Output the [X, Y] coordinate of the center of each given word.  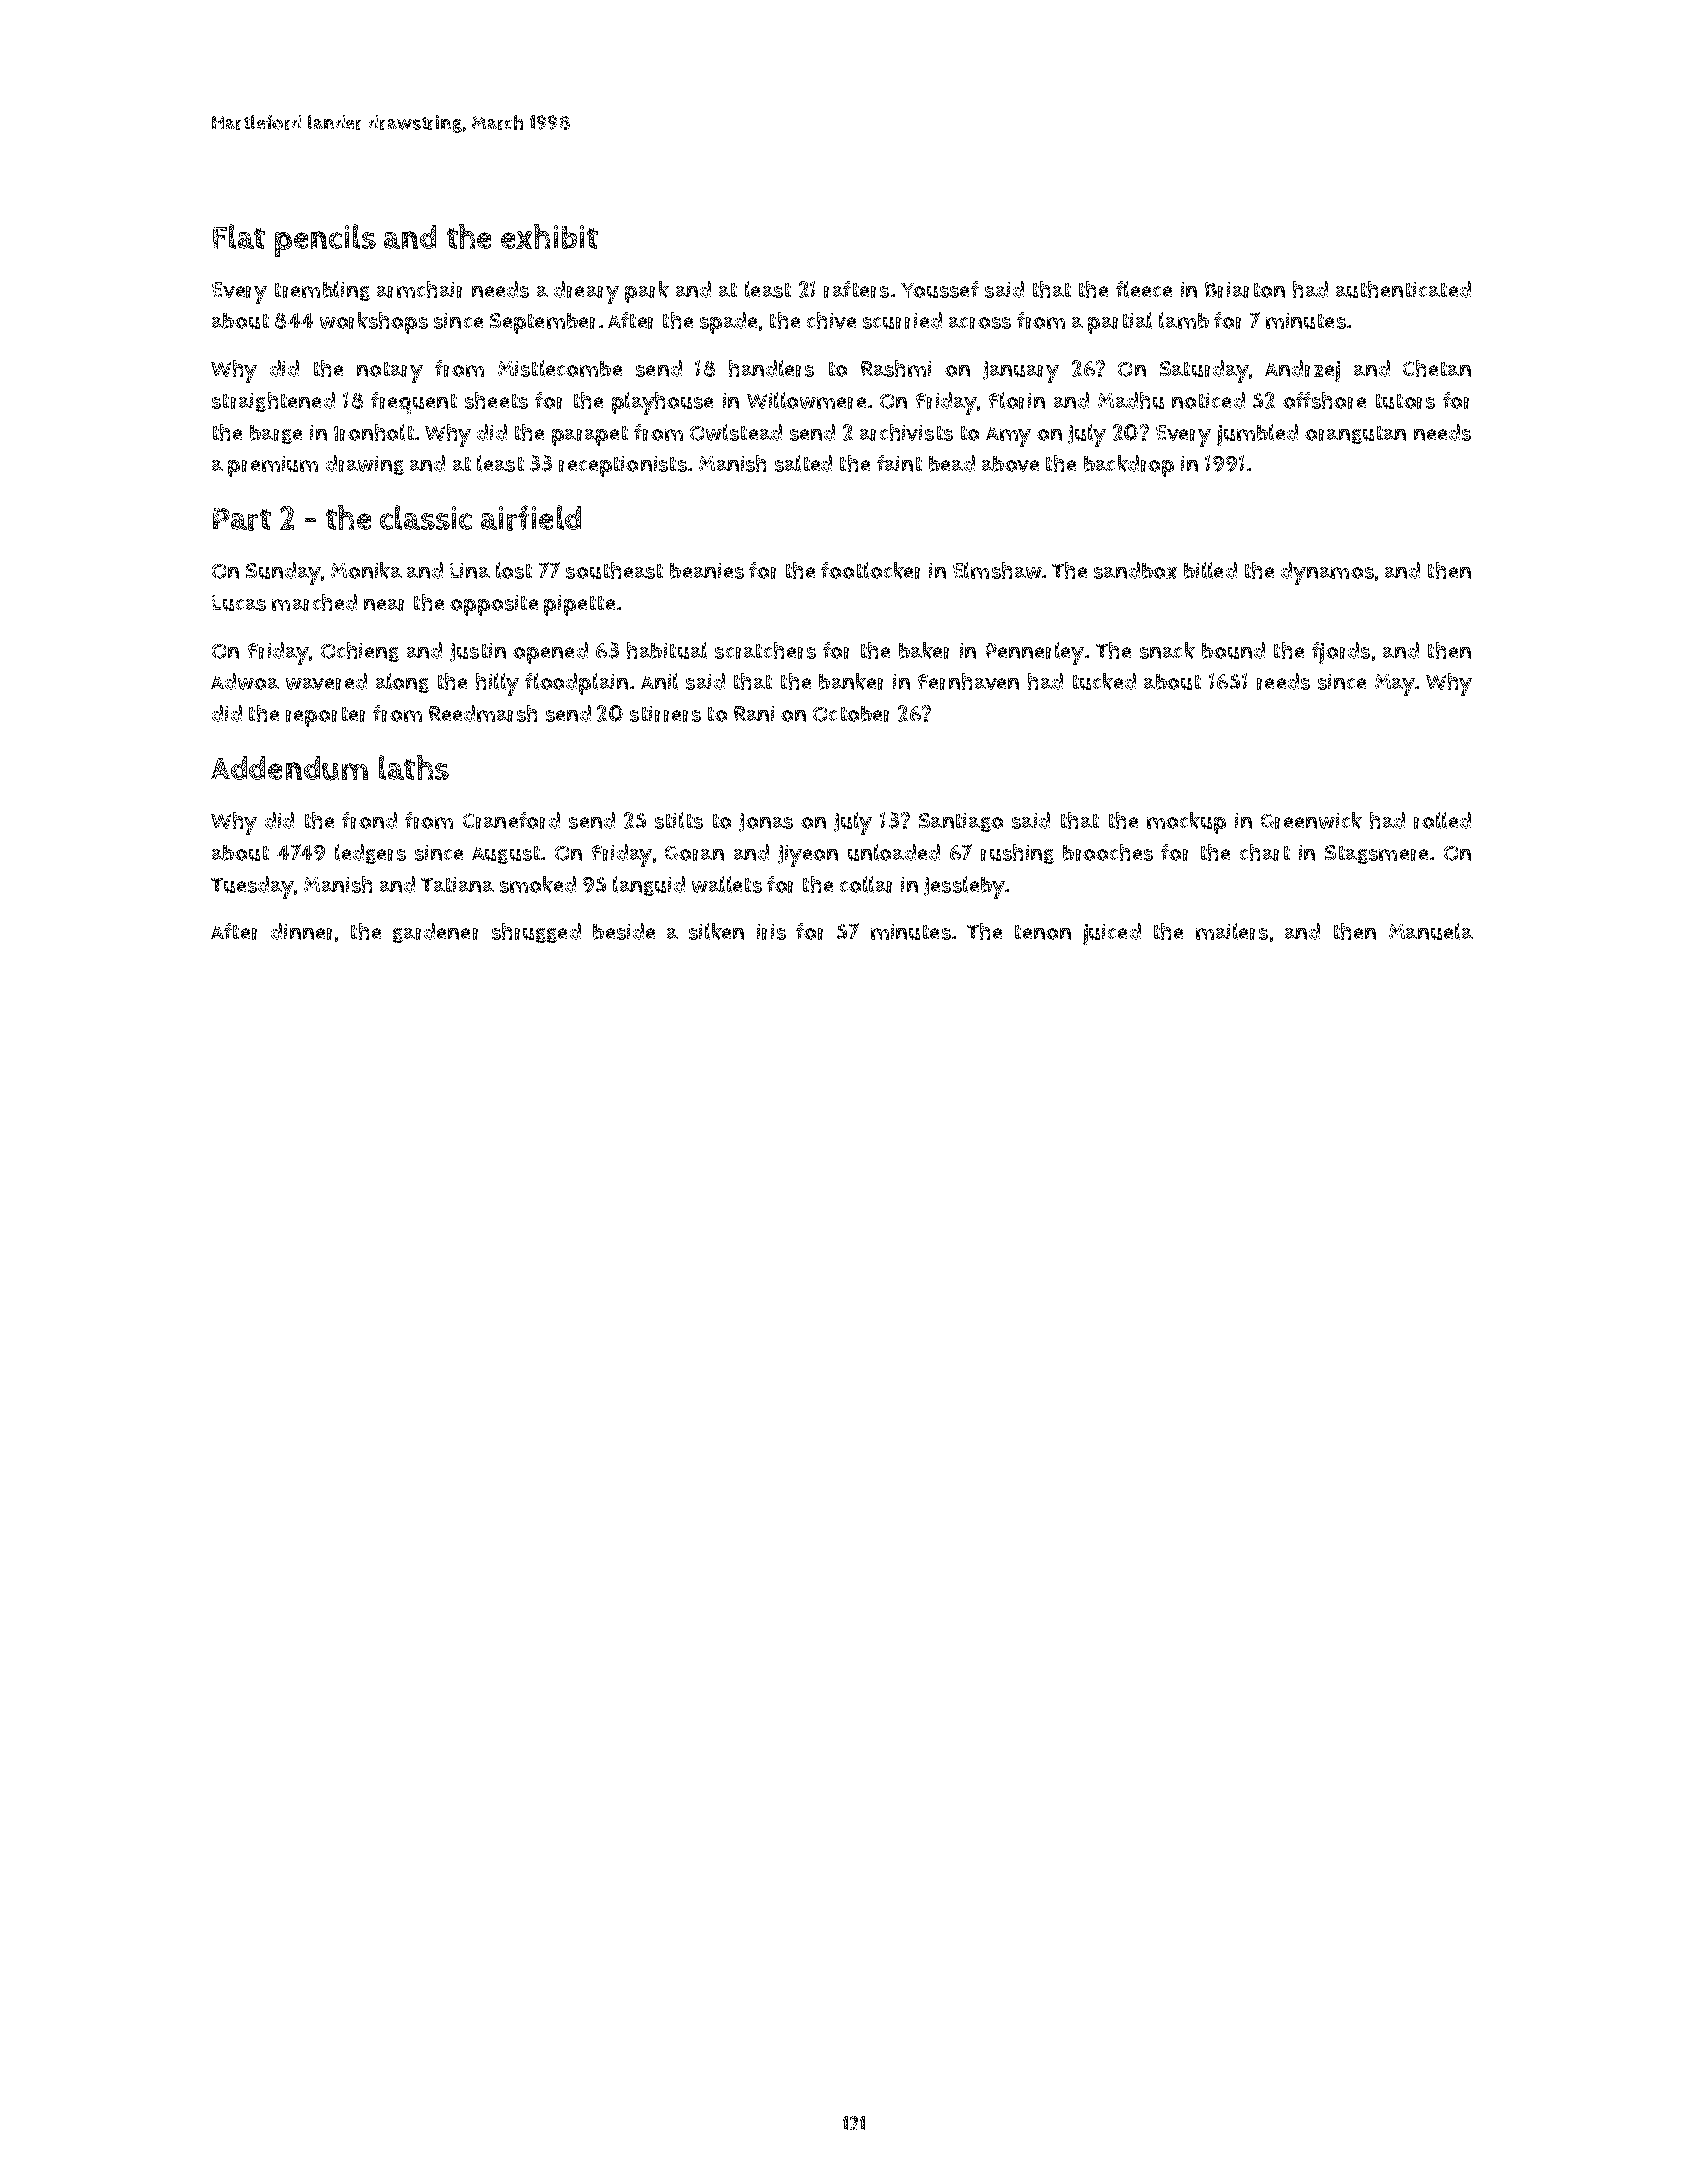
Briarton [1245, 290]
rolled [1442, 820]
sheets [496, 400]
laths [414, 767]
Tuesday [252, 887]
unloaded [894, 852]
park [647, 292]
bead [952, 463]
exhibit [549, 236]
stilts [679, 820]
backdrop [1129, 466]
